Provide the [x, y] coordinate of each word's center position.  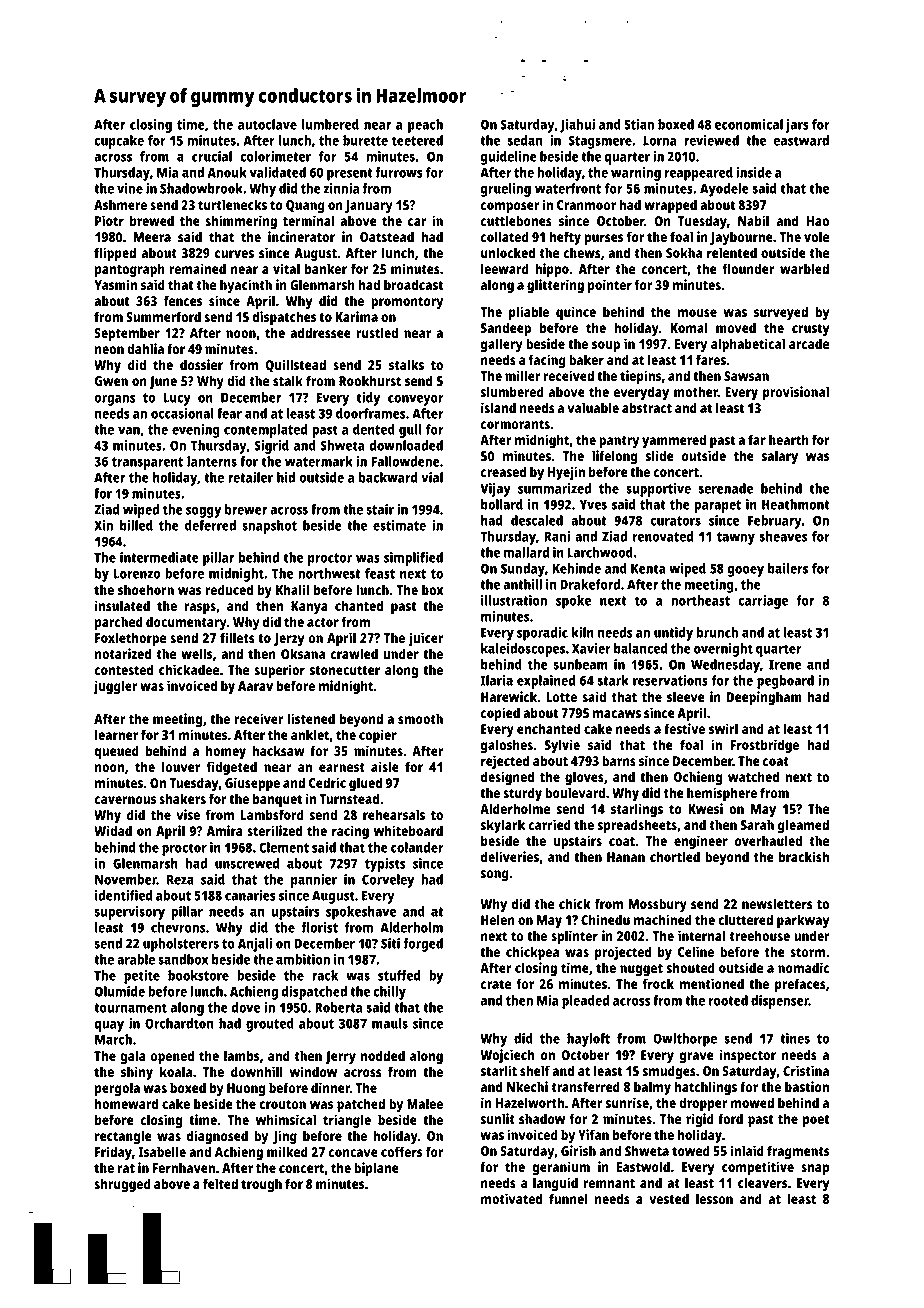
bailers [788, 568]
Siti [390, 943]
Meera [152, 237]
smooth [420, 718]
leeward [505, 268]
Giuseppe [252, 784]
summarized [554, 488]
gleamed [803, 826]
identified [124, 895]
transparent [147, 463]
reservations [670, 680]
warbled [804, 268]
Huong [246, 1090]
